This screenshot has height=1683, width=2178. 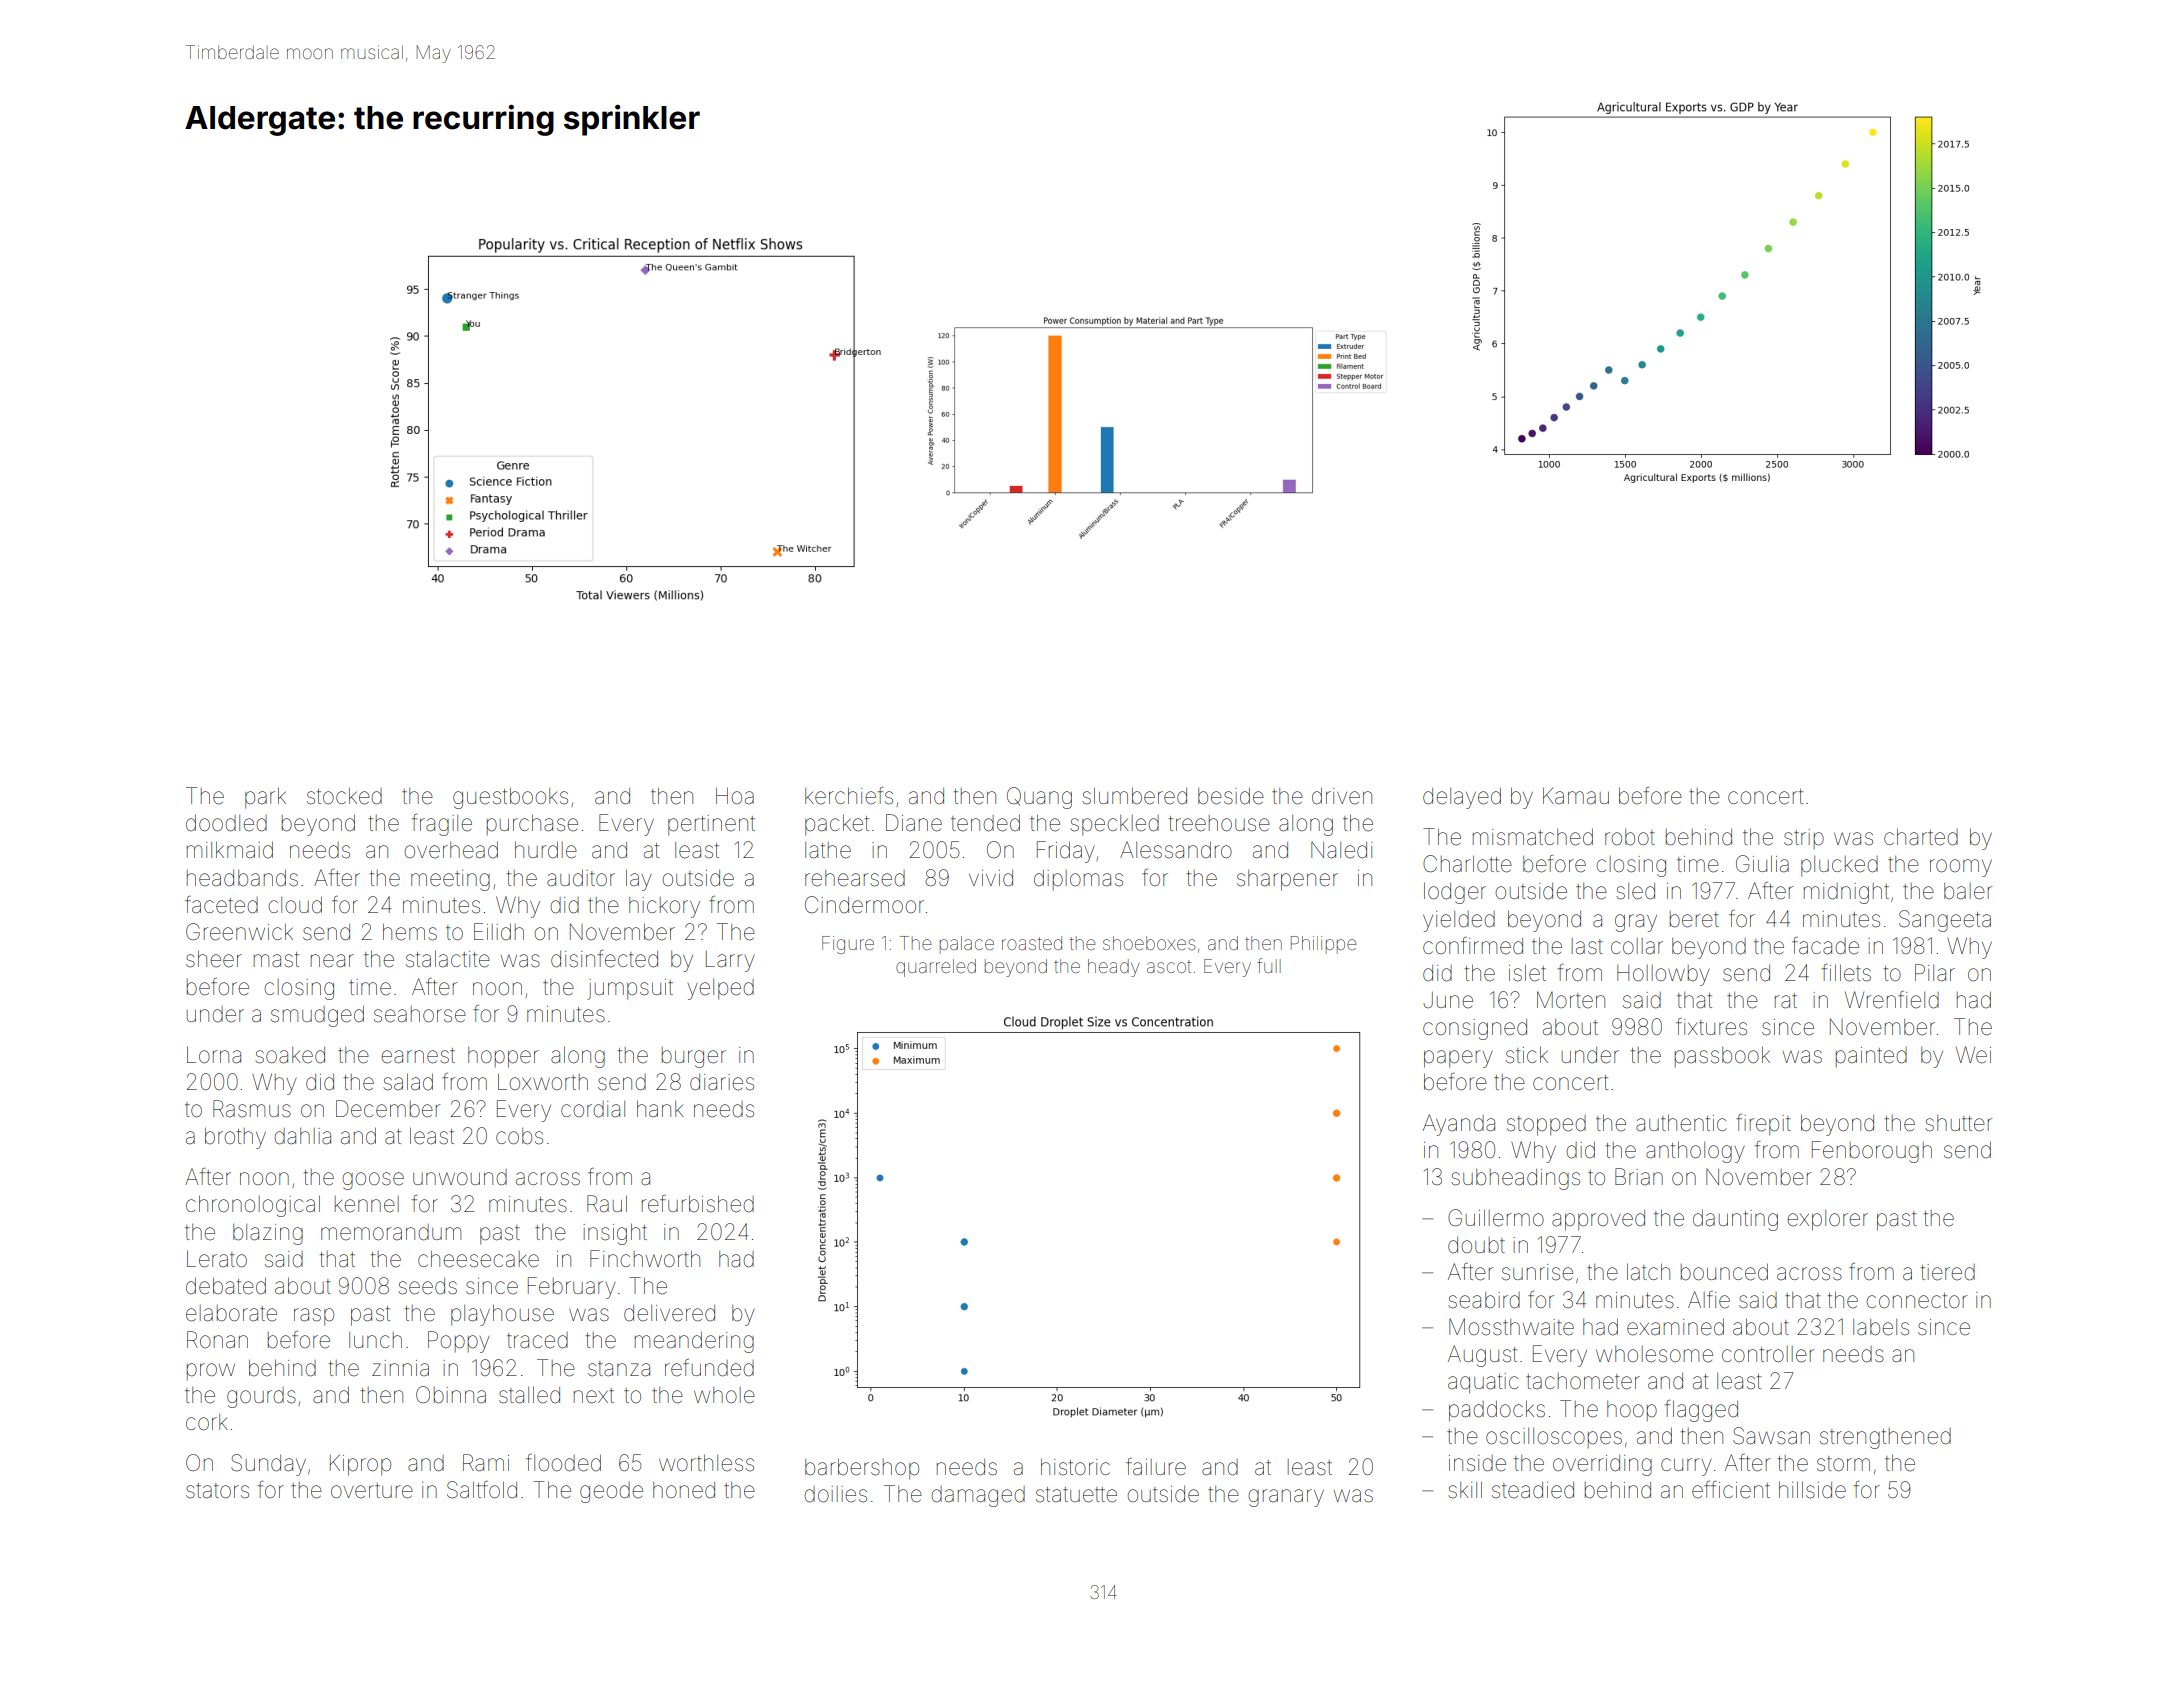 What do you see at coordinates (849, 796) in the screenshot?
I see `kerchiefs` at bounding box center [849, 796].
